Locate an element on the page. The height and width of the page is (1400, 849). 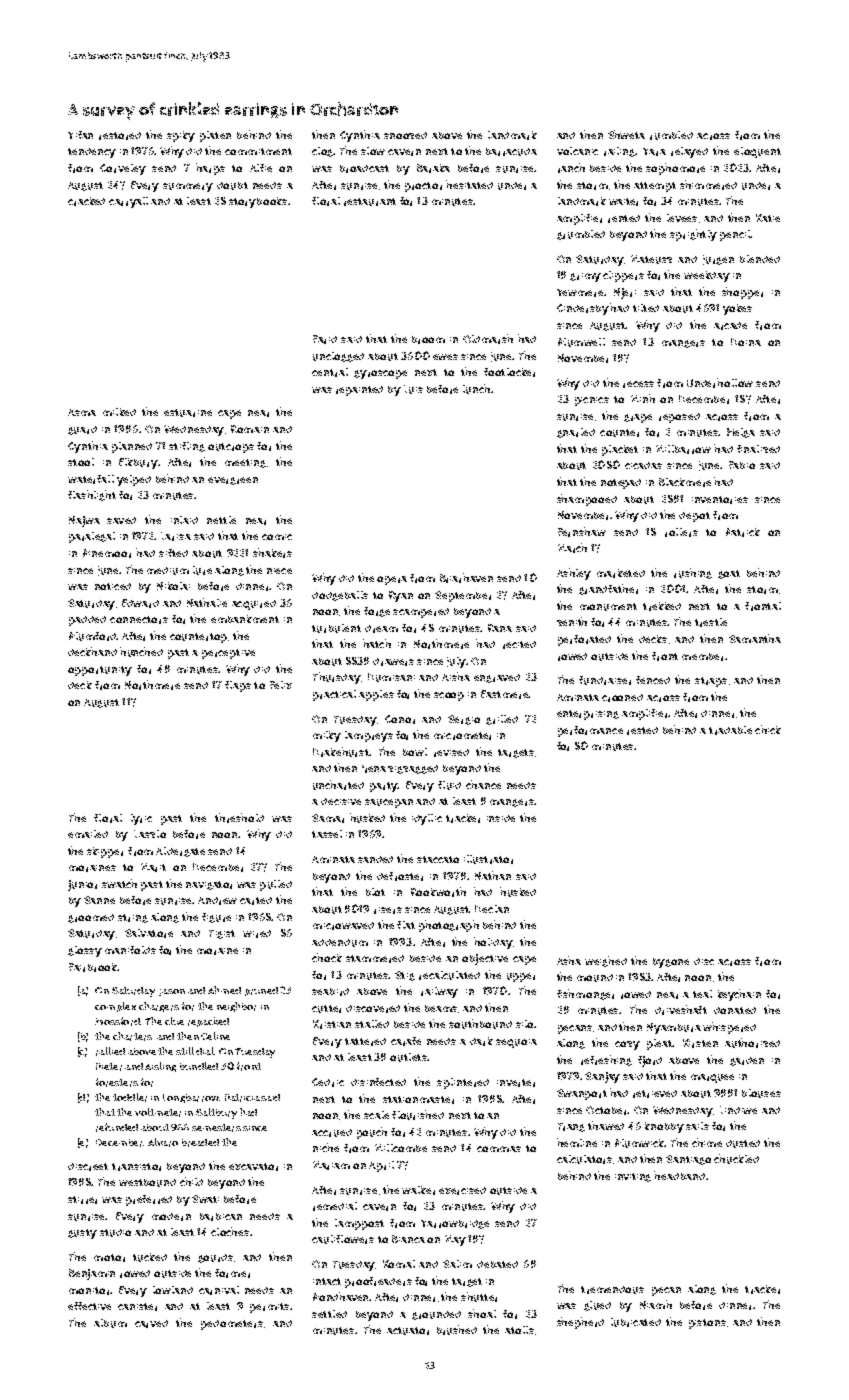
inside is located at coordinates (501, 818).
